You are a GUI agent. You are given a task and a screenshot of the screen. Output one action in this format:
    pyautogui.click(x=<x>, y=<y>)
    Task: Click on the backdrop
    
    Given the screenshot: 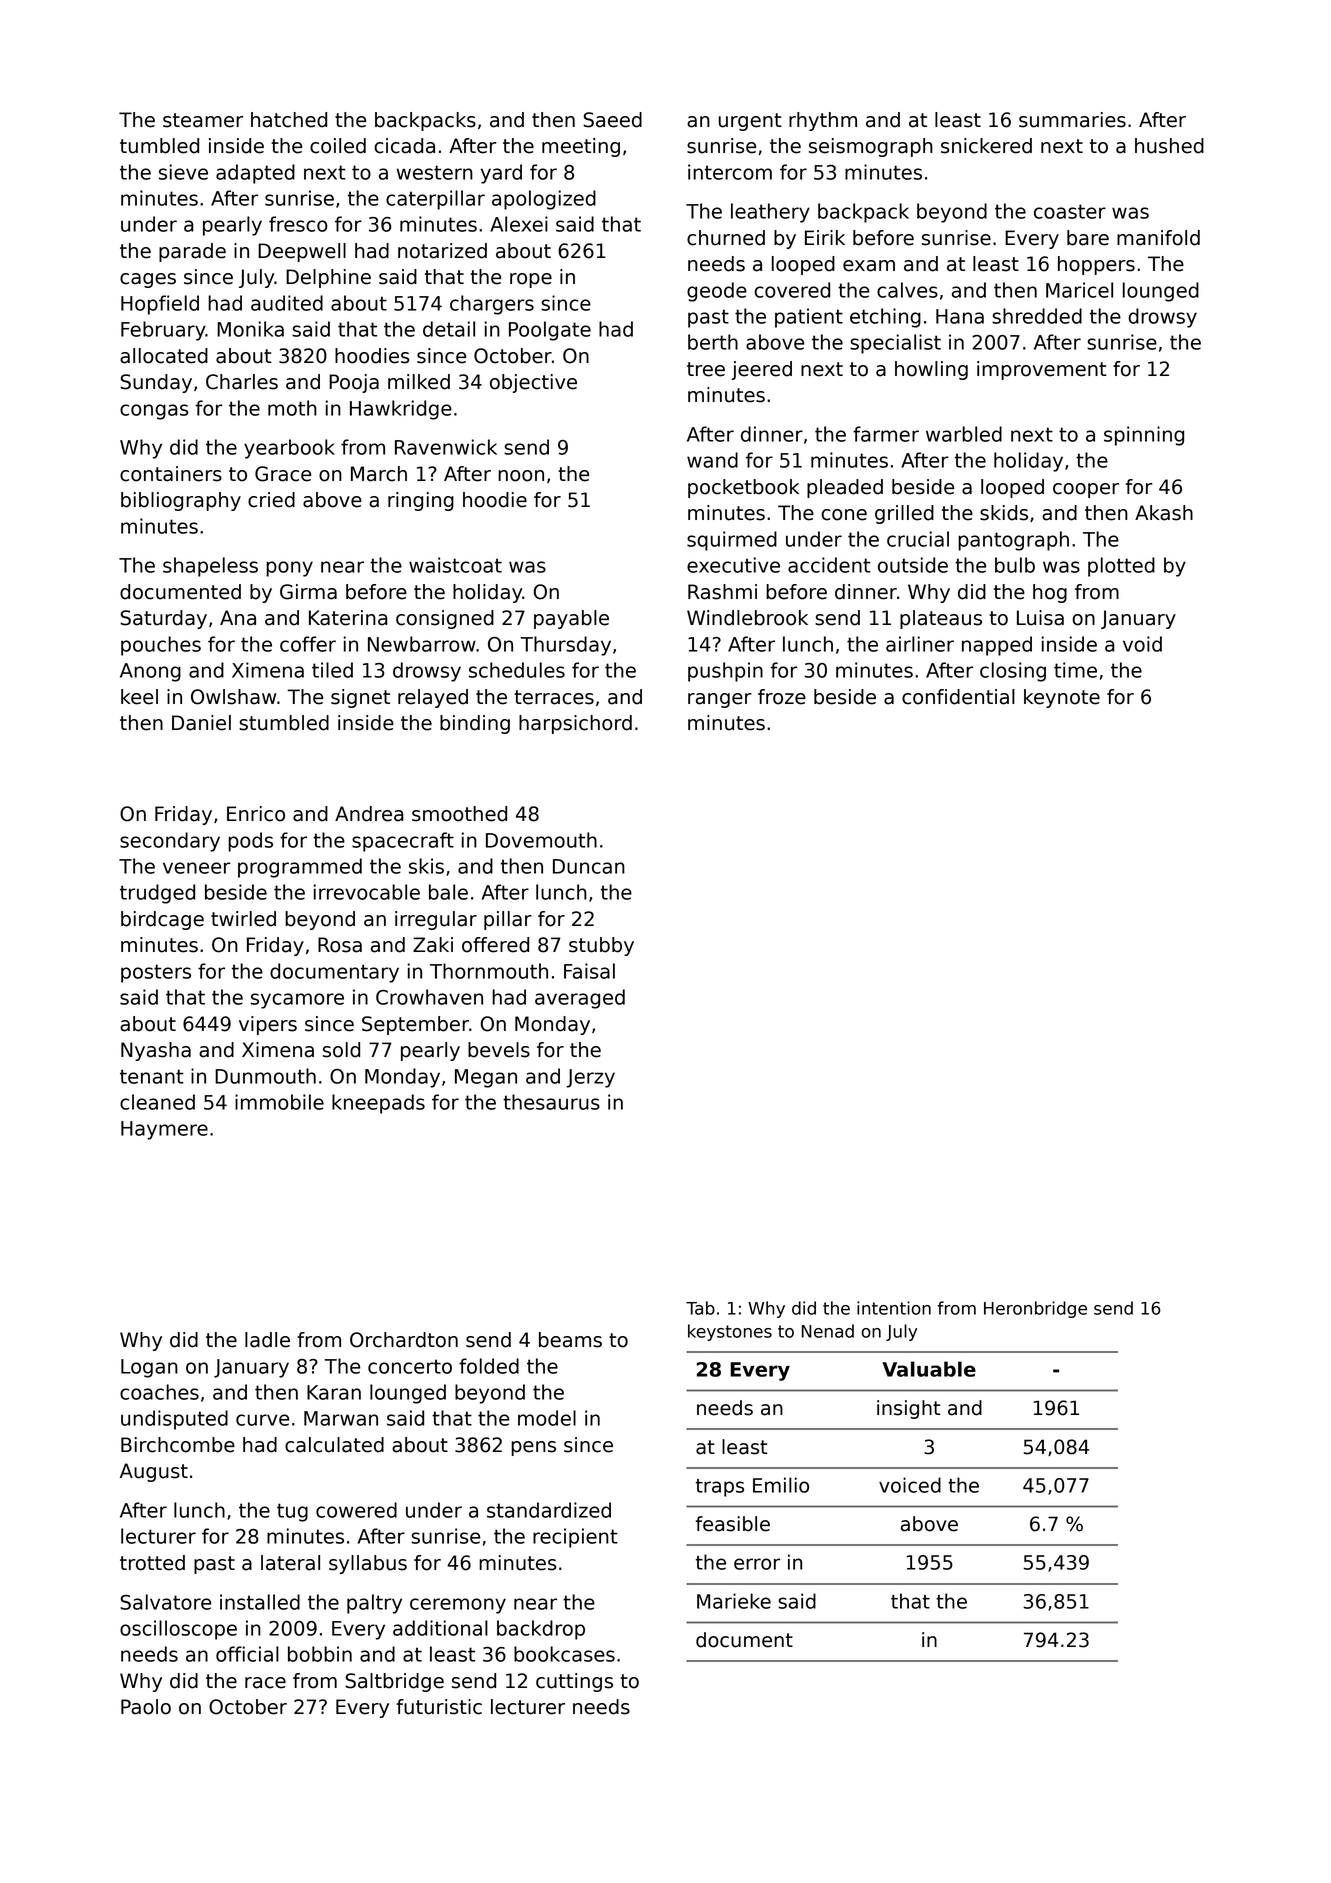 What is the action you would take?
    pyautogui.click(x=541, y=1630)
